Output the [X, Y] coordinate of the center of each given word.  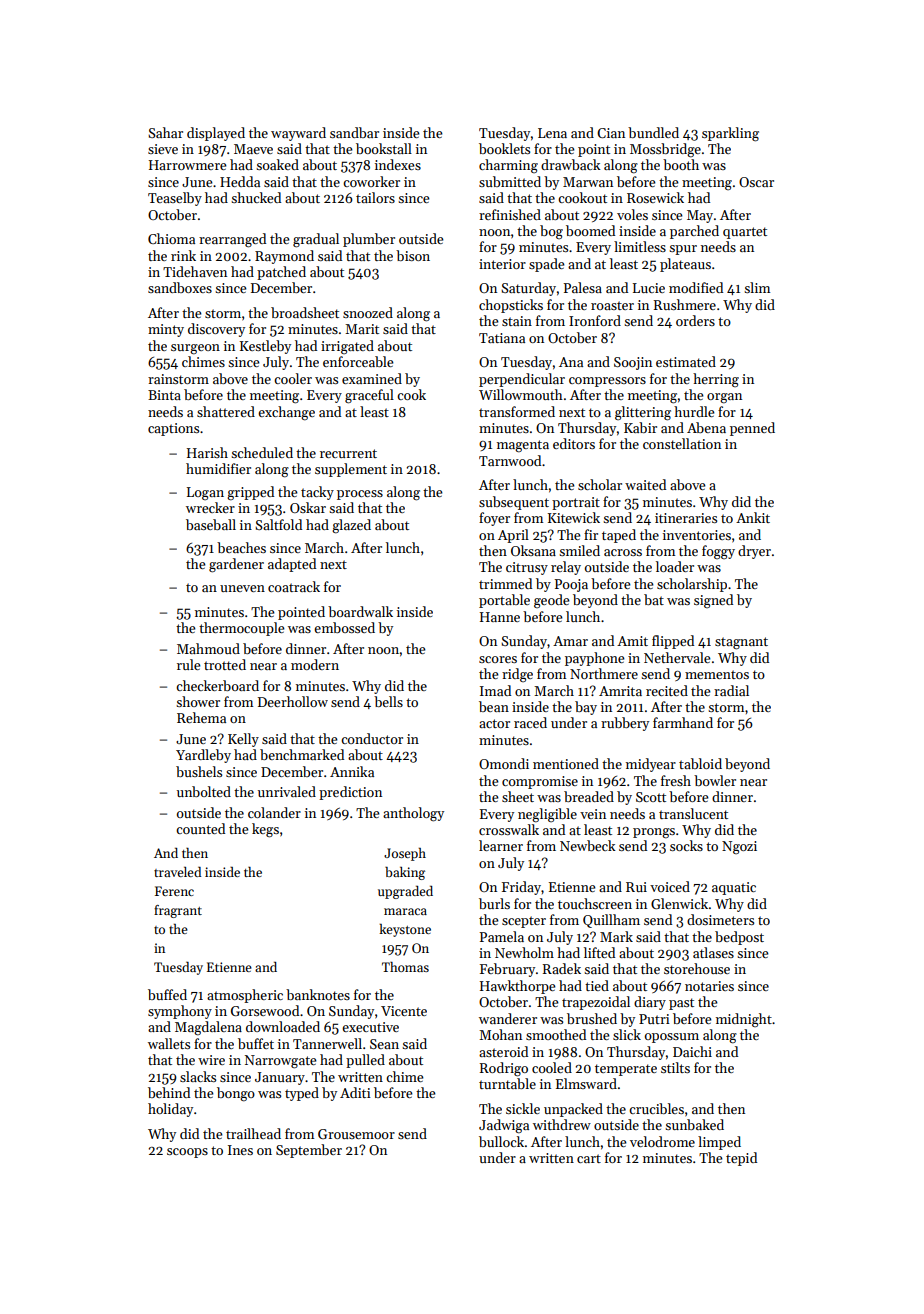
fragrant [178, 911]
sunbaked [694, 1124]
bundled [653, 132]
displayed [216, 134]
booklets [504, 148]
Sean [384, 1044]
